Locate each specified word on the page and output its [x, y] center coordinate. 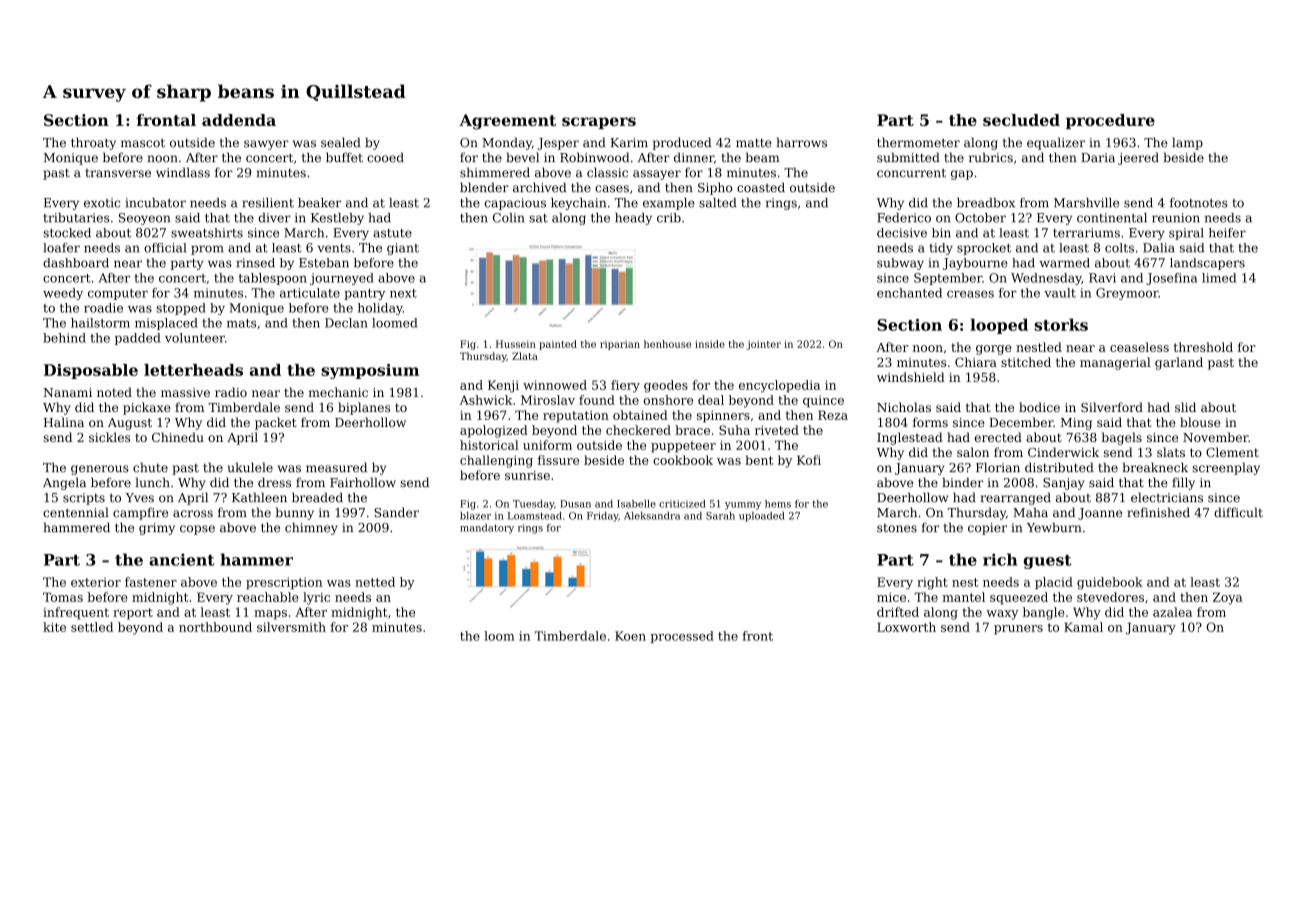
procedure [1110, 121]
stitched [1026, 362]
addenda [239, 120]
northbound [215, 627]
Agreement [507, 122]
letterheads [193, 370]
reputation [576, 416]
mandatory [487, 529]
